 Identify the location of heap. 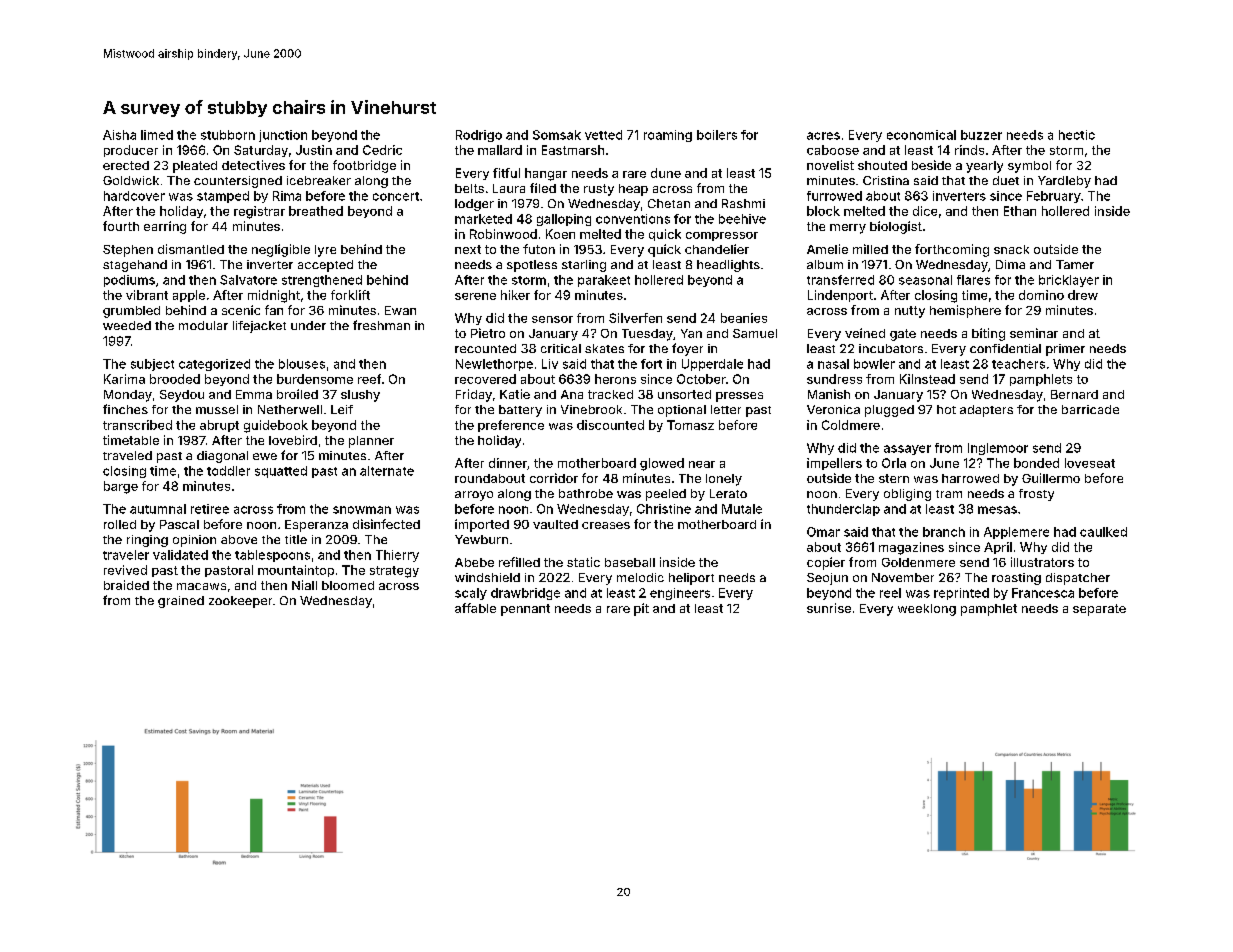
(633, 190).
